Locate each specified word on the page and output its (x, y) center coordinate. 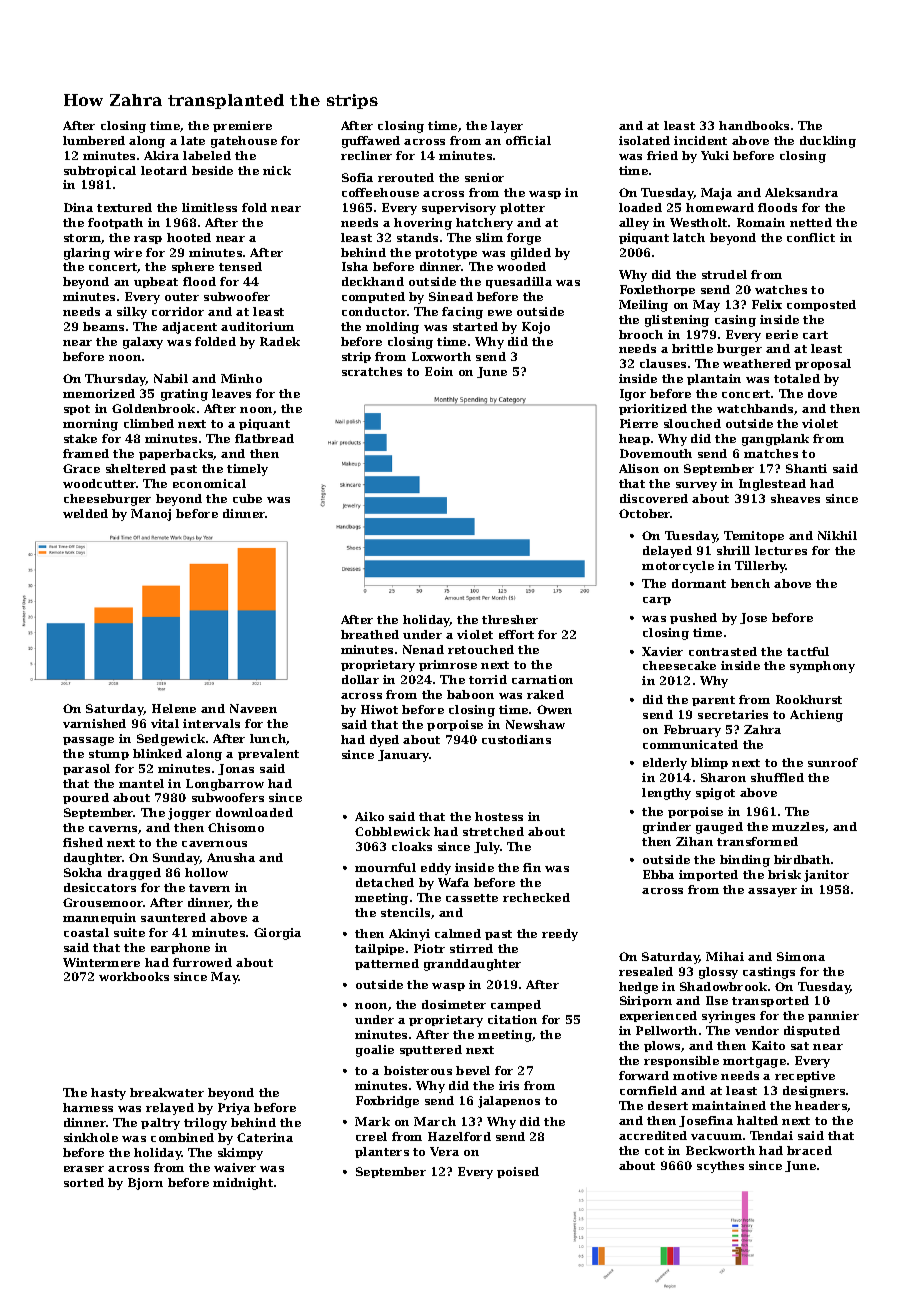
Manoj (151, 515)
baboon (470, 694)
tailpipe (379, 949)
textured (124, 207)
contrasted (723, 651)
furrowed (202, 962)
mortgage (754, 1062)
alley (634, 224)
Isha (355, 266)
